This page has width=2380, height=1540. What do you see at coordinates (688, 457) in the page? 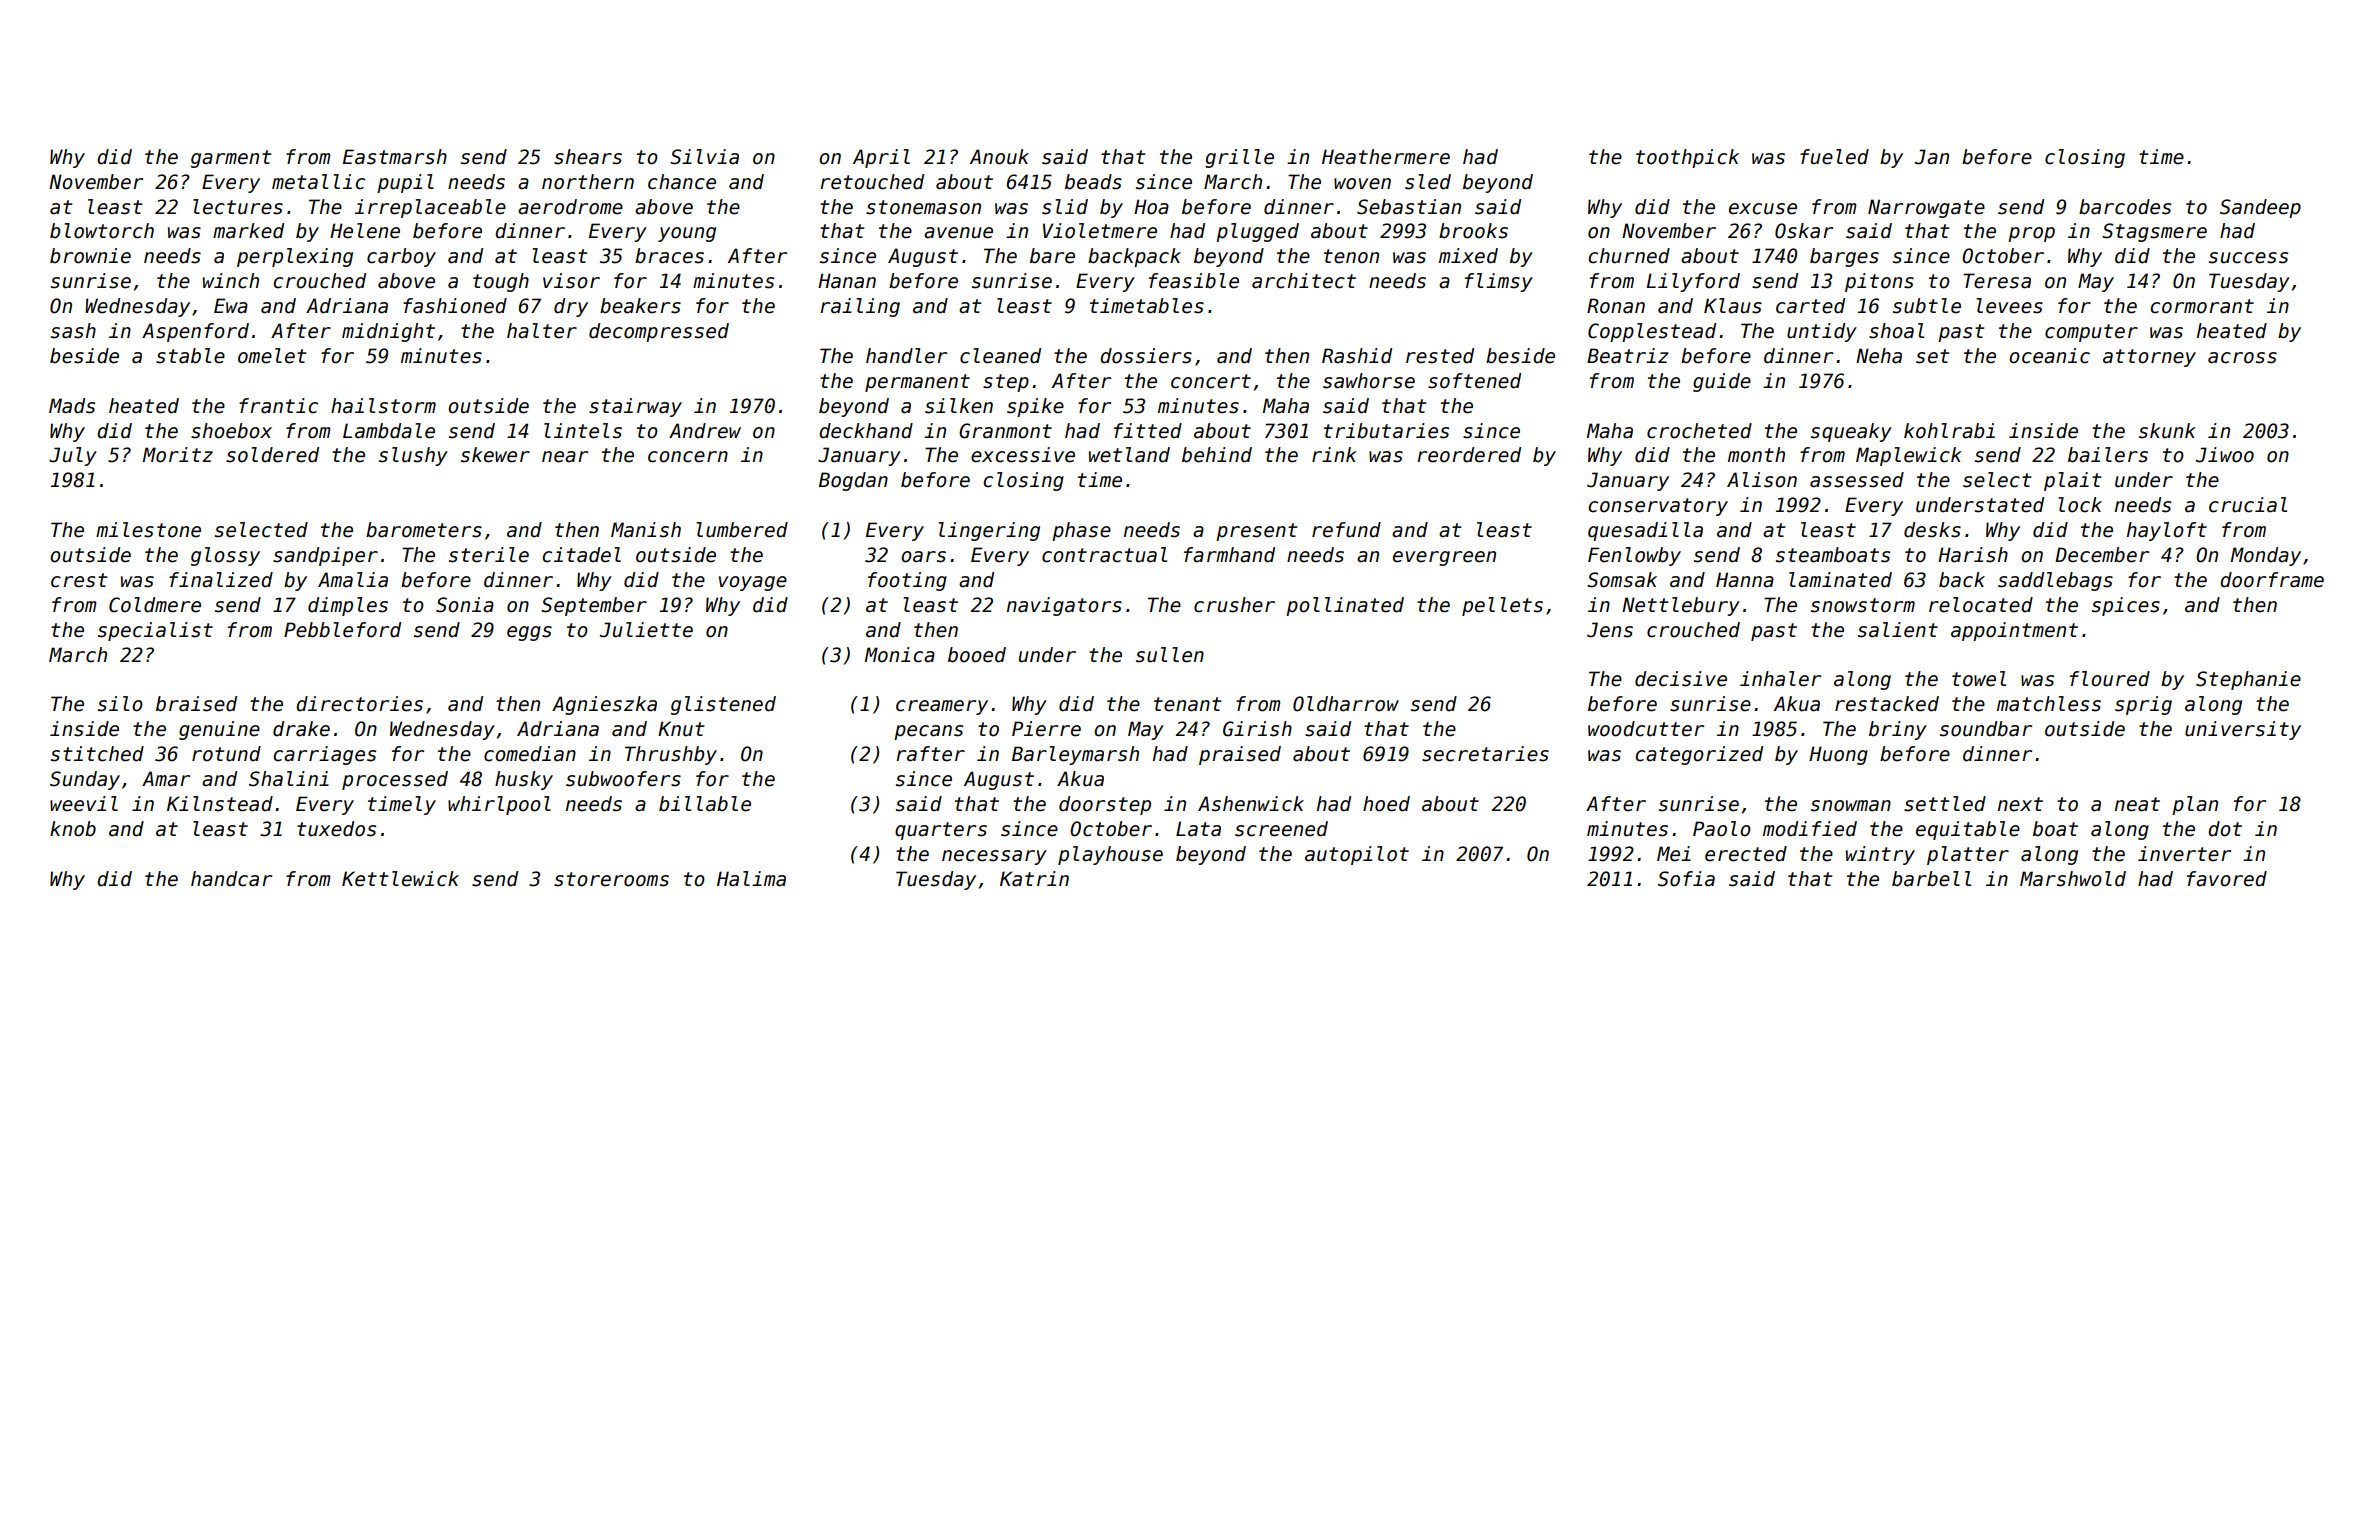
I see `concern` at bounding box center [688, 457].
